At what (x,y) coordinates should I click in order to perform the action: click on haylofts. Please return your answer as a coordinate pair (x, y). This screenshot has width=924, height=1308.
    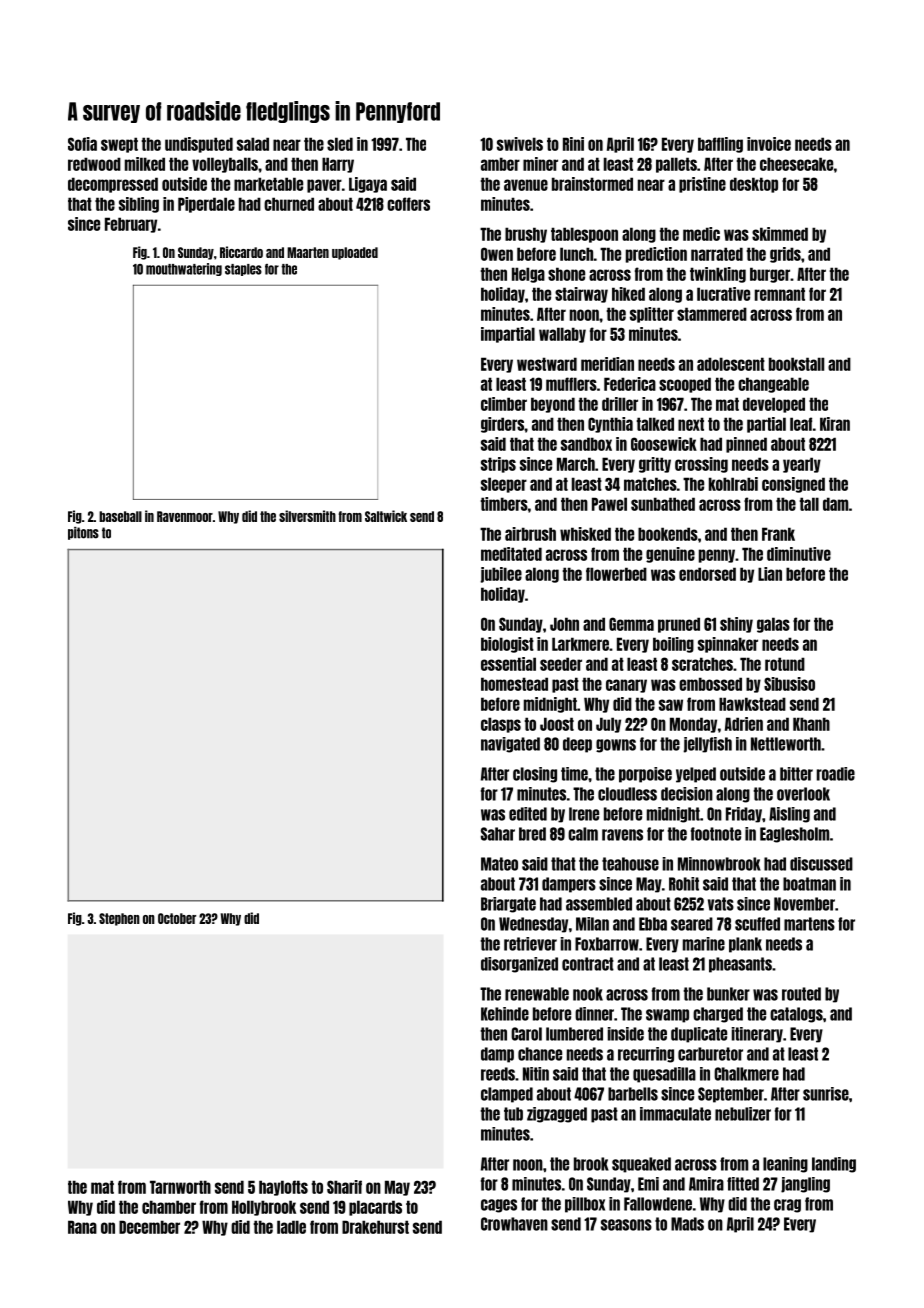
    Looking at the image, I should click on (283, 1188).
